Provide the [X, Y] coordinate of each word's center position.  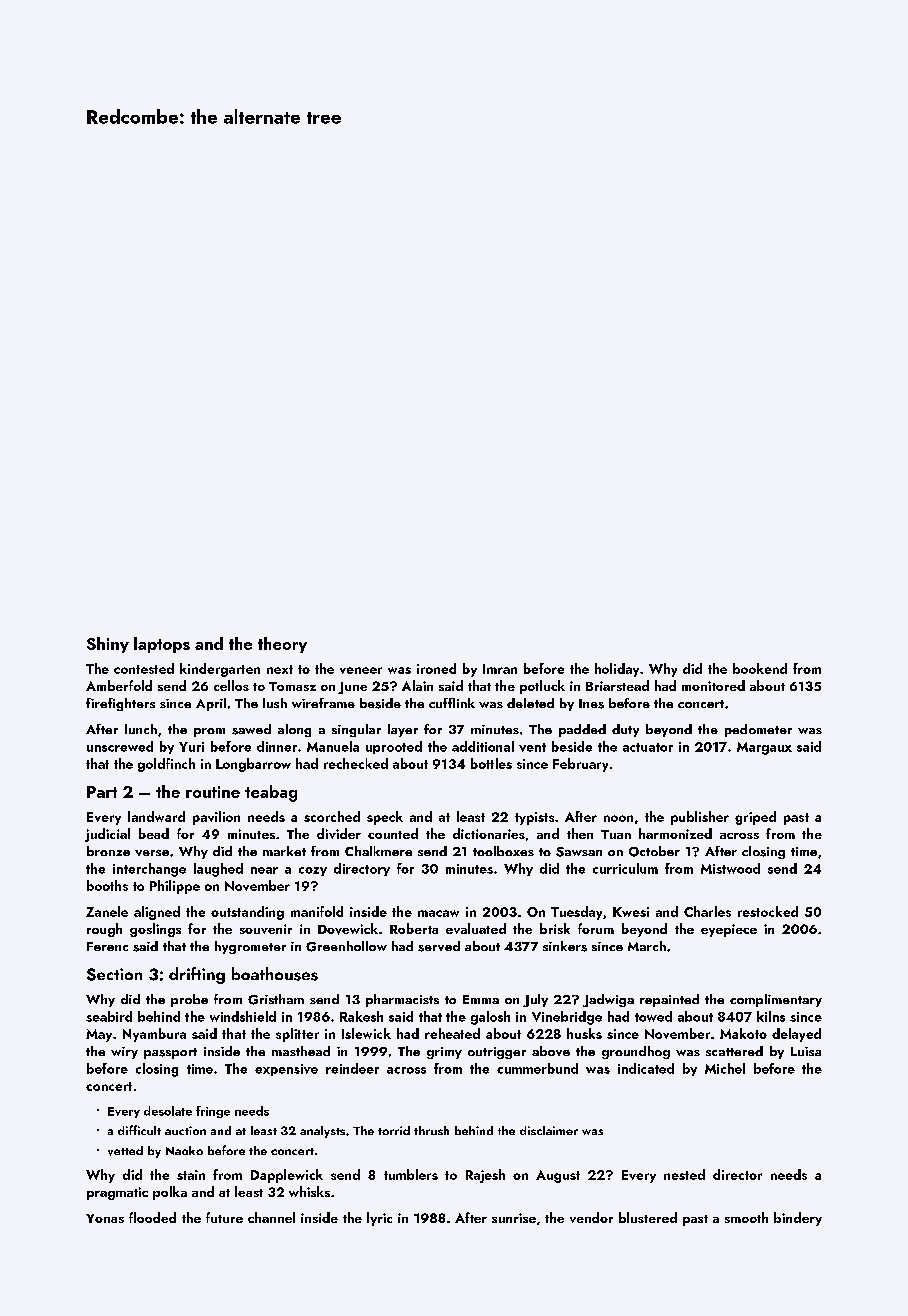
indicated [646, 1068]
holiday [617, 670]
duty [625, 730]
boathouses [275, 974]
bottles [491, 763]
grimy [444, 1053]
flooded [152, 1217]
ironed [436, 668]
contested [144, 668]
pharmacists [402, 1000]
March [647, 946]
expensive [286, 1070]
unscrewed [120, 746]
